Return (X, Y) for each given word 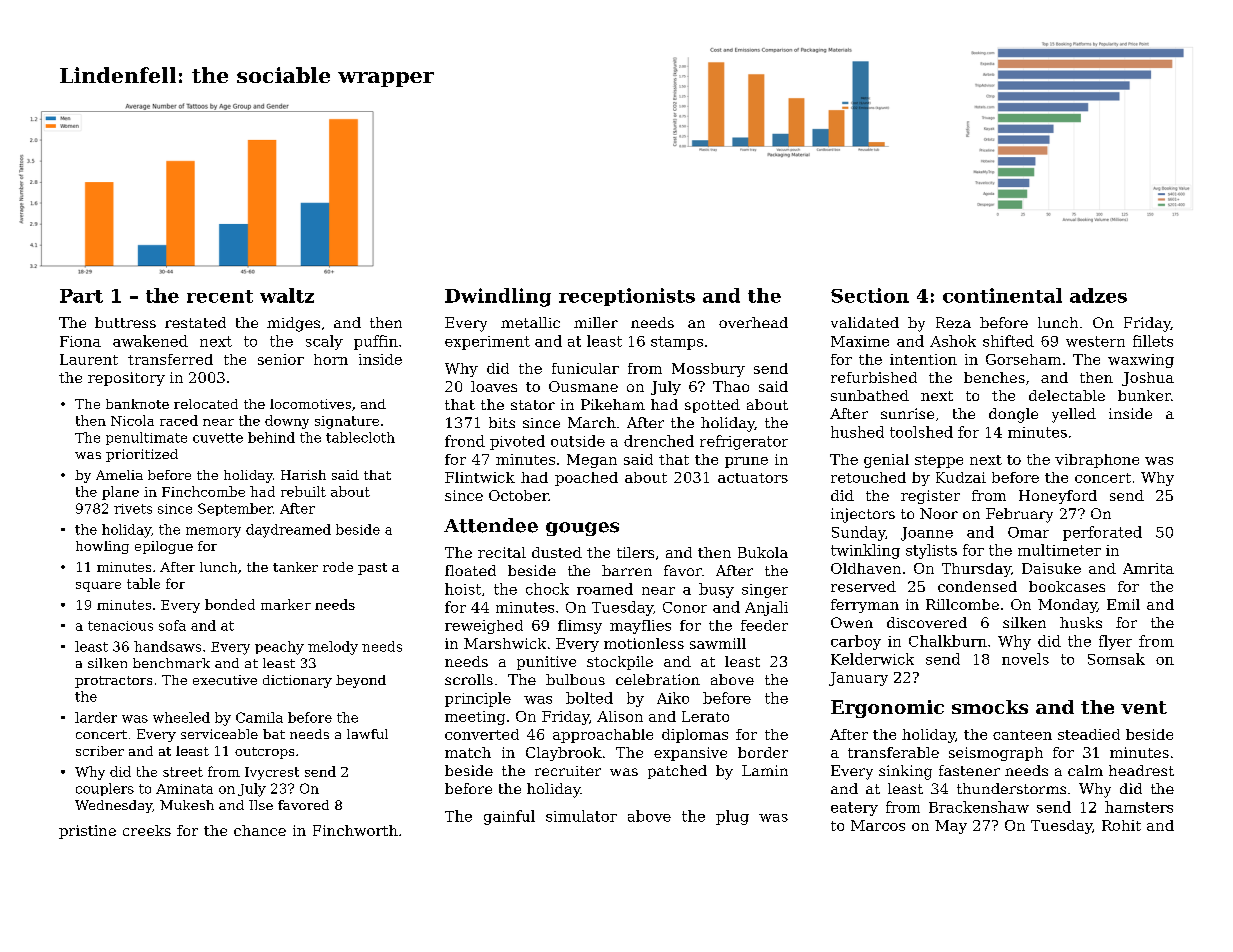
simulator (581, 816)
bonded (230, 604)
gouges (582, 529)
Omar (1028, 532)
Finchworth (355, 830)
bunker (1144, 395)
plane (120, 493)
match (468, 752)
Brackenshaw (979, 807)
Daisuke (1051, 568)
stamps (677, 343)
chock (547, 589)
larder (96, 717)
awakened (150, 341)
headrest (1141, 770)
